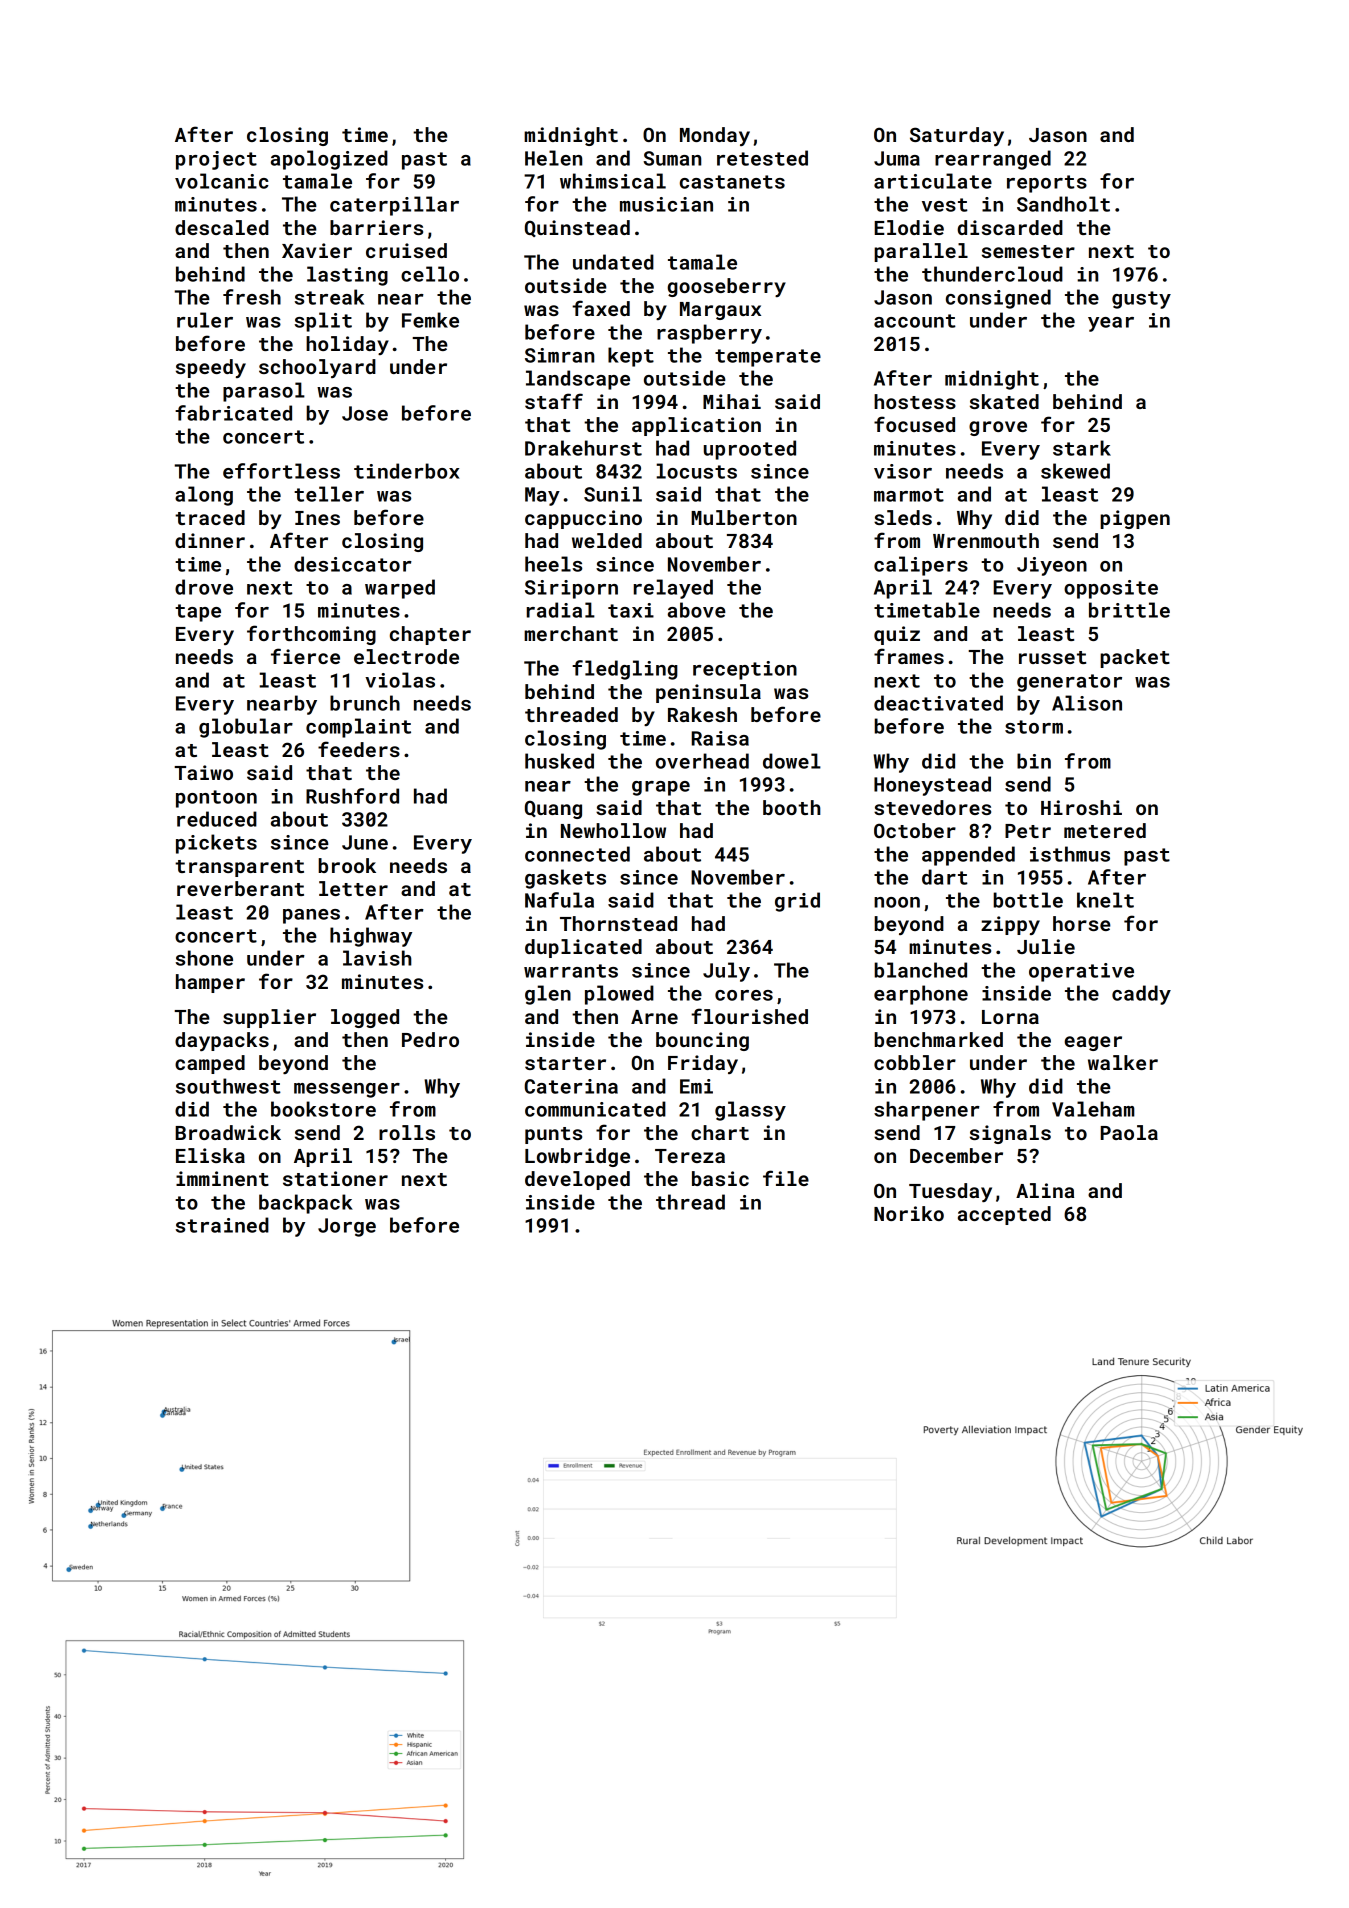 This screenshot has width=1349, height=1908. Describe the element at coordinates (618, 923) in the screenshot. I see `Thornstead` at that location.
